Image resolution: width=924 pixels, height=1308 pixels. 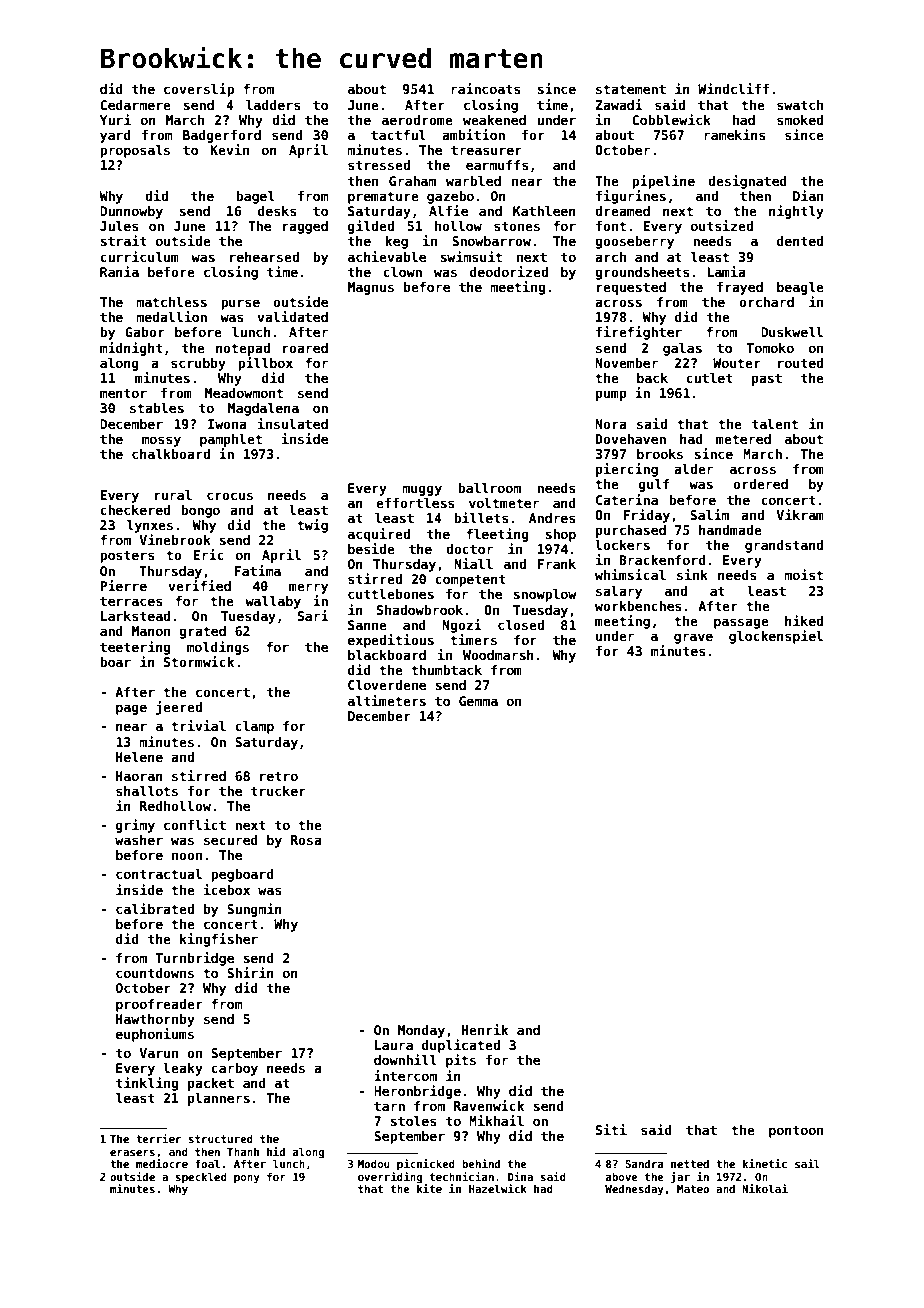 What do you see at coordinates (131, 709) in the image?
I see `page` at bounding box center [131, 709].
